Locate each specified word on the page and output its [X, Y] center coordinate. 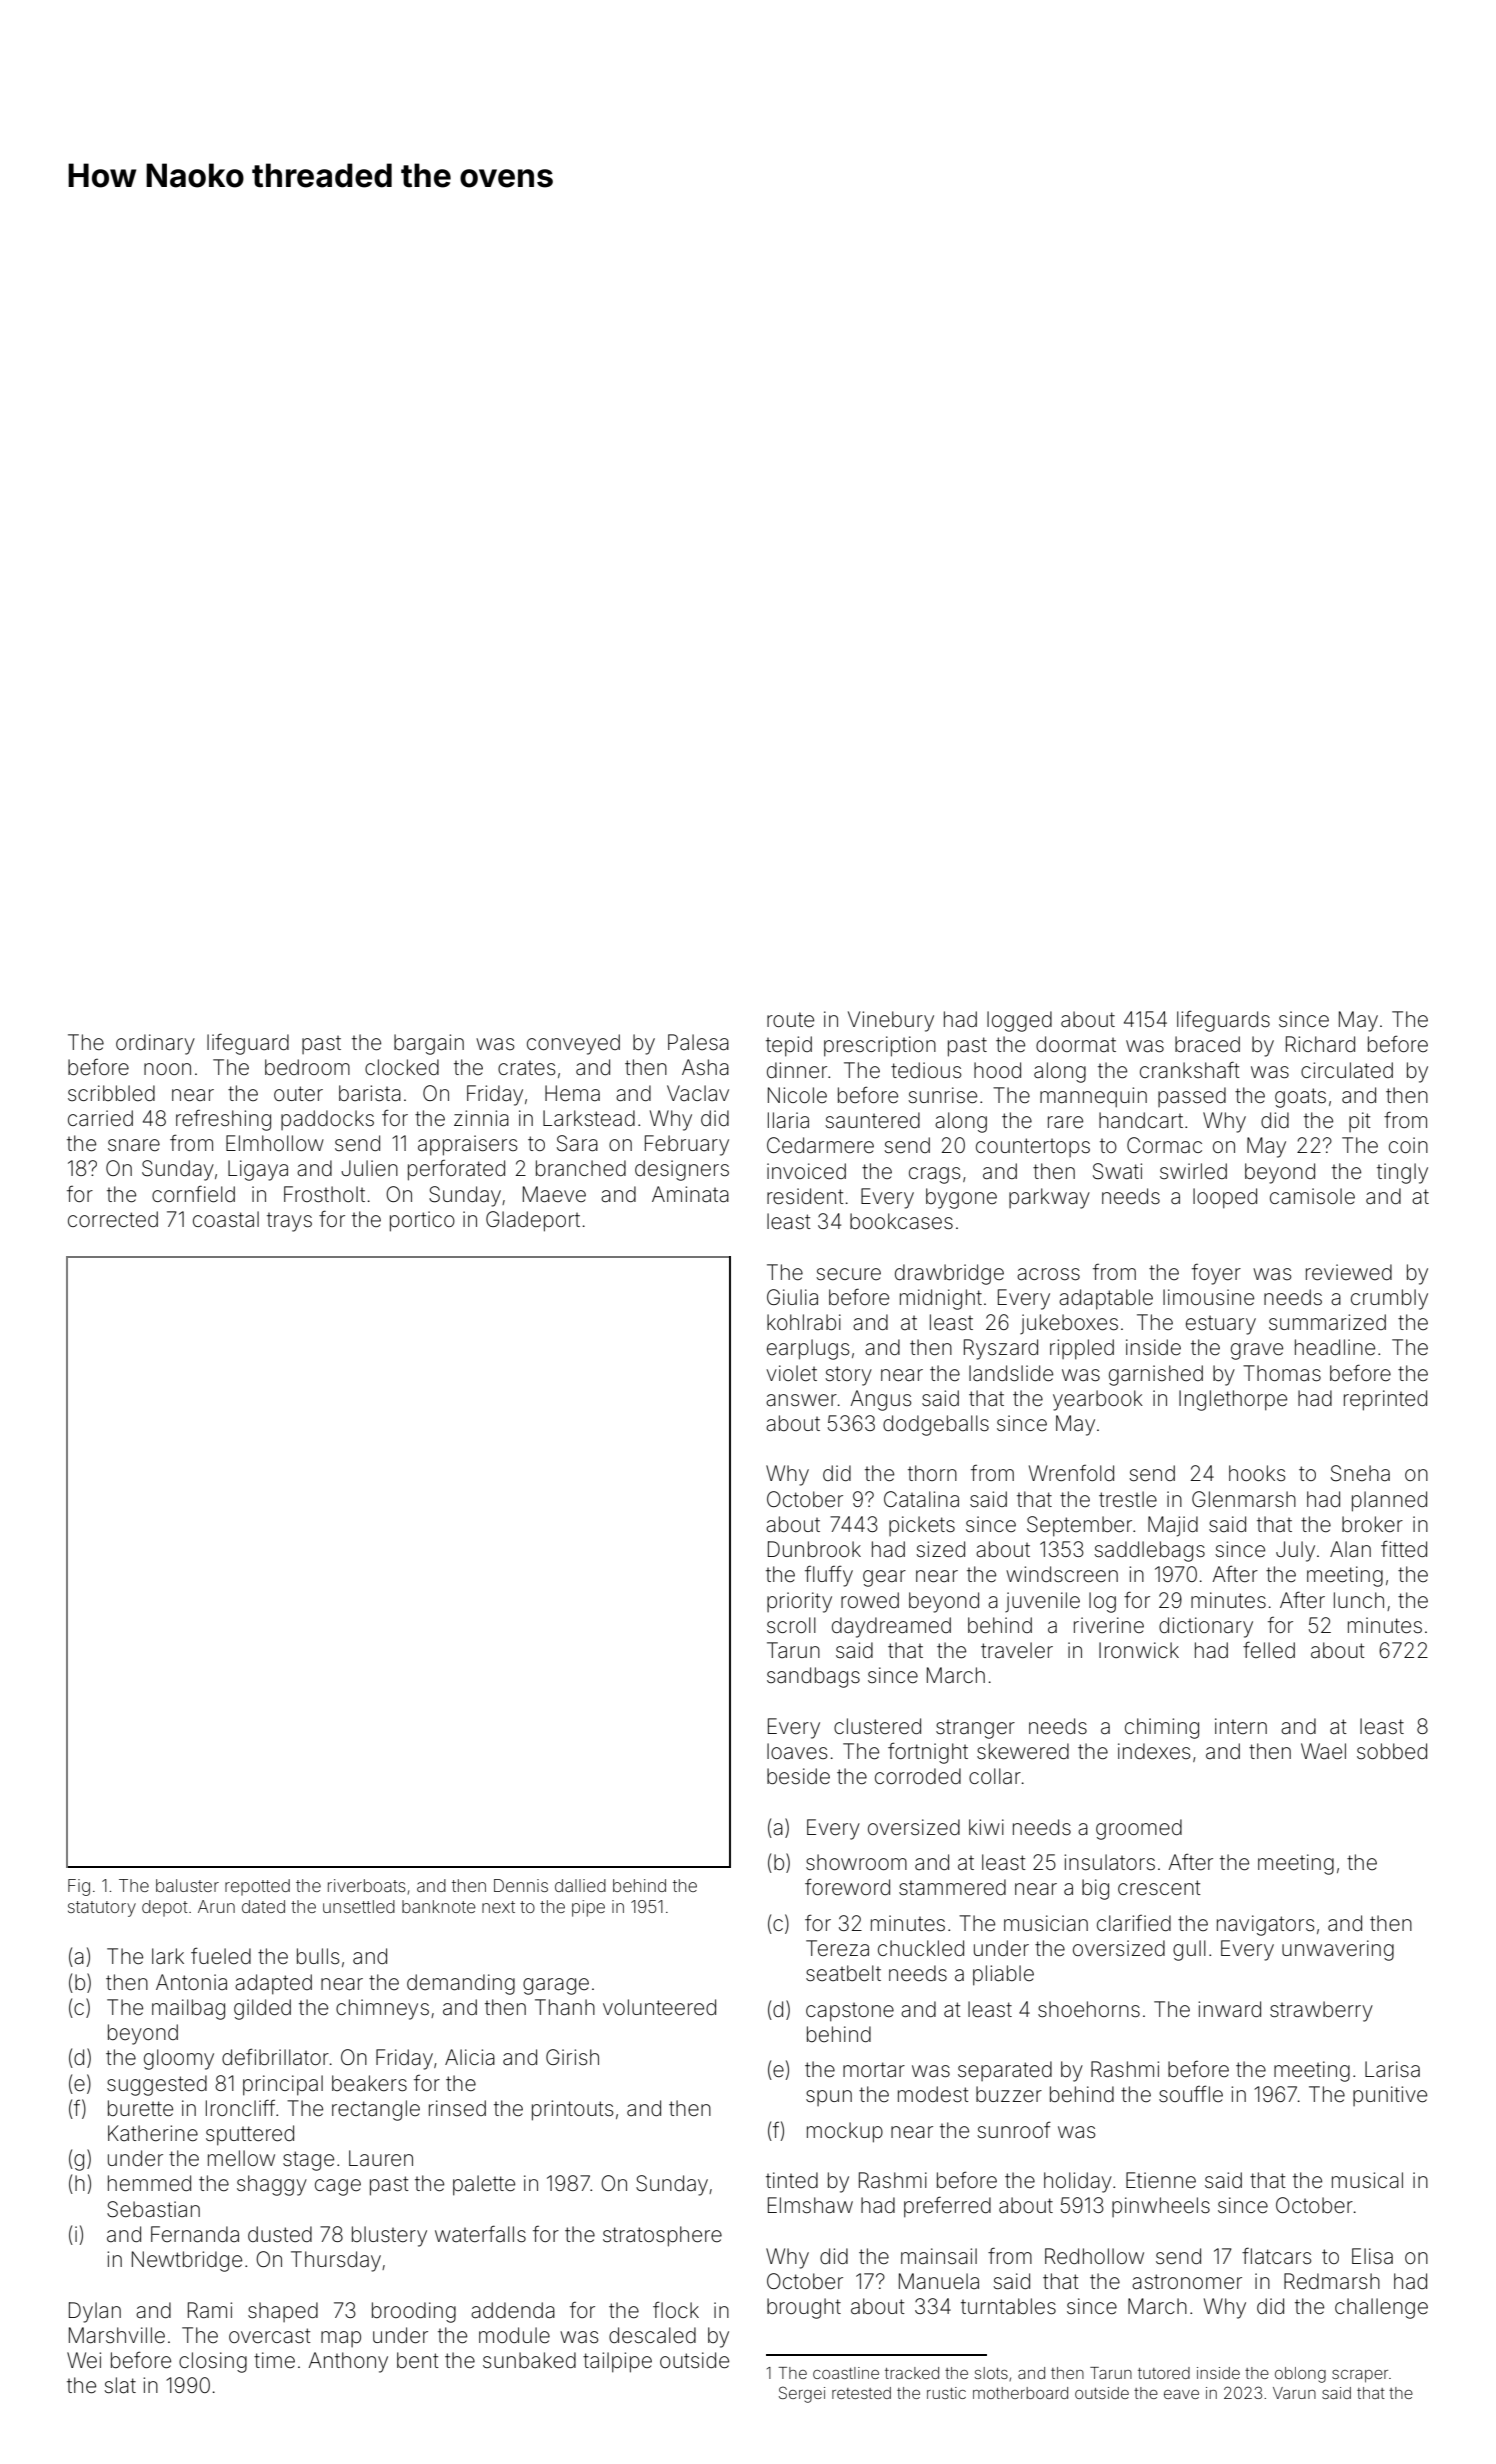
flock [676, 2309]
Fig [79, 1887]
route [790, 1020]
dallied [580, 1885]
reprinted [1385, 1400]
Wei [84, 2360]
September [1079, 1526]
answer [801, 1400]
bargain [429, 1044]
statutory [102, 1909]
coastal [226, 1219]
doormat [1076, 1044]
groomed [1139, 1829]
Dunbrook [814, 1549]
